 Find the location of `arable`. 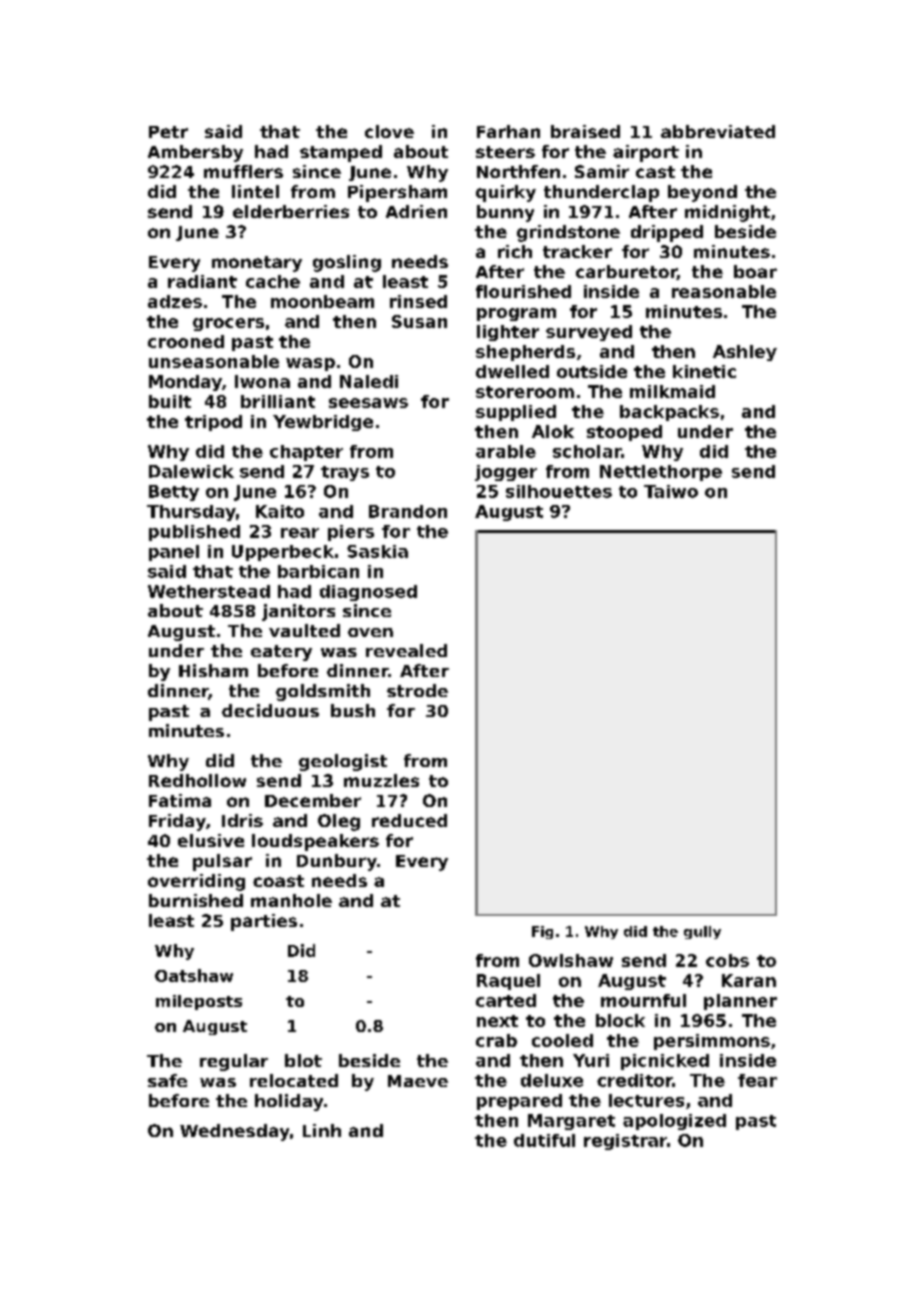

arable is located at coordinates (506, 451).
